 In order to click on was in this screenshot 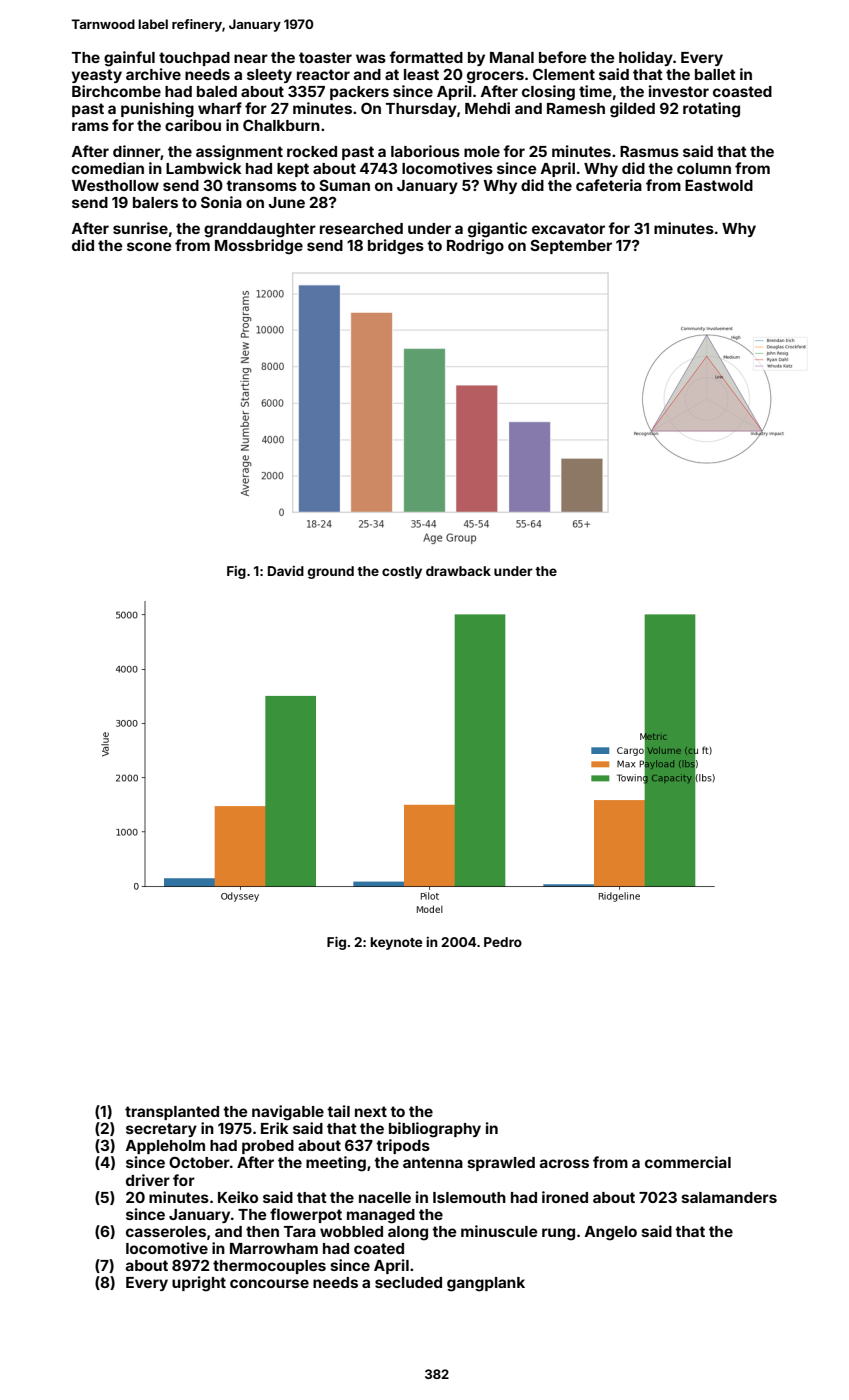, I will do `click(371, 58)`.
